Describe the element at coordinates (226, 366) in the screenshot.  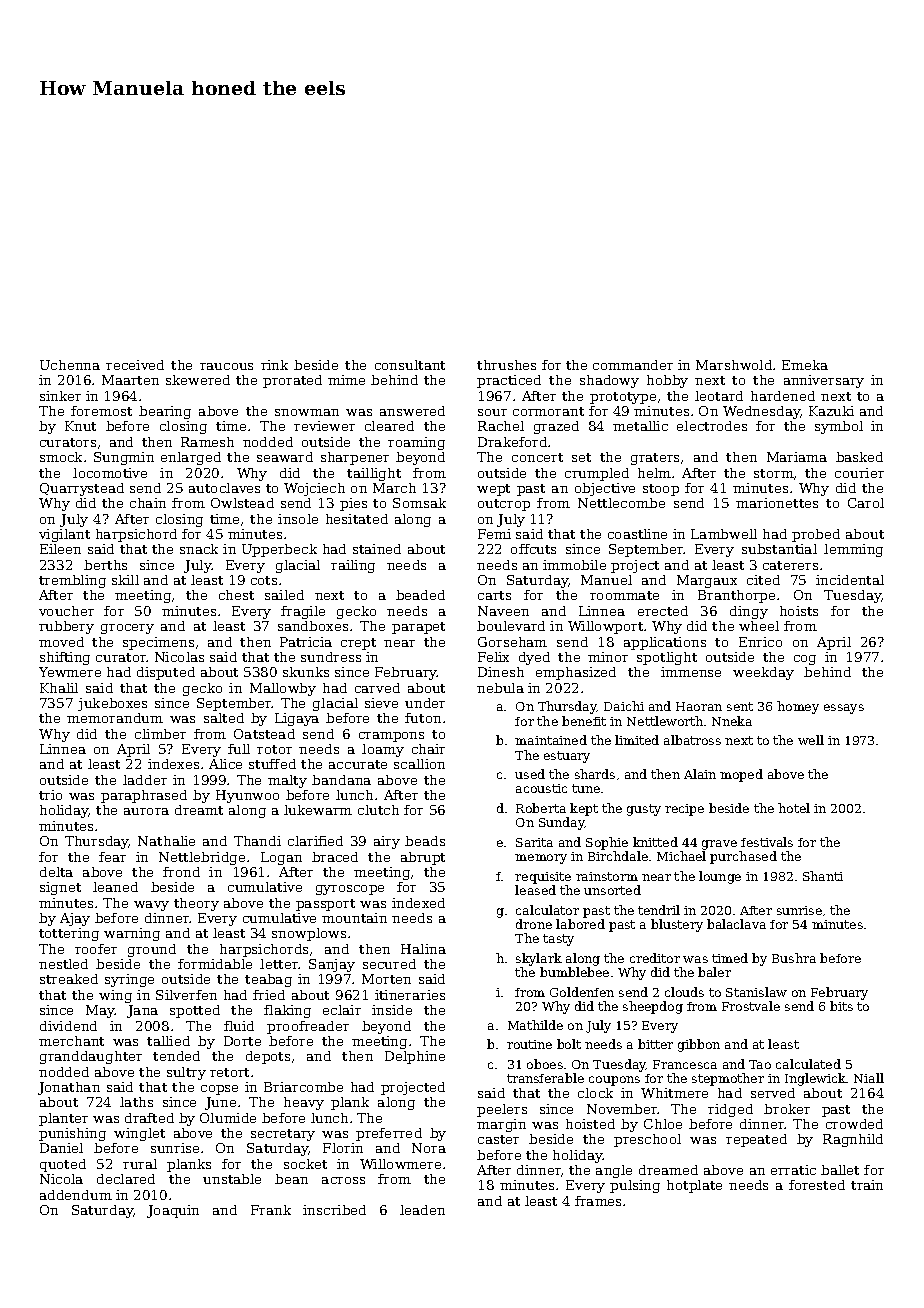
I see `raucous` at that location.
